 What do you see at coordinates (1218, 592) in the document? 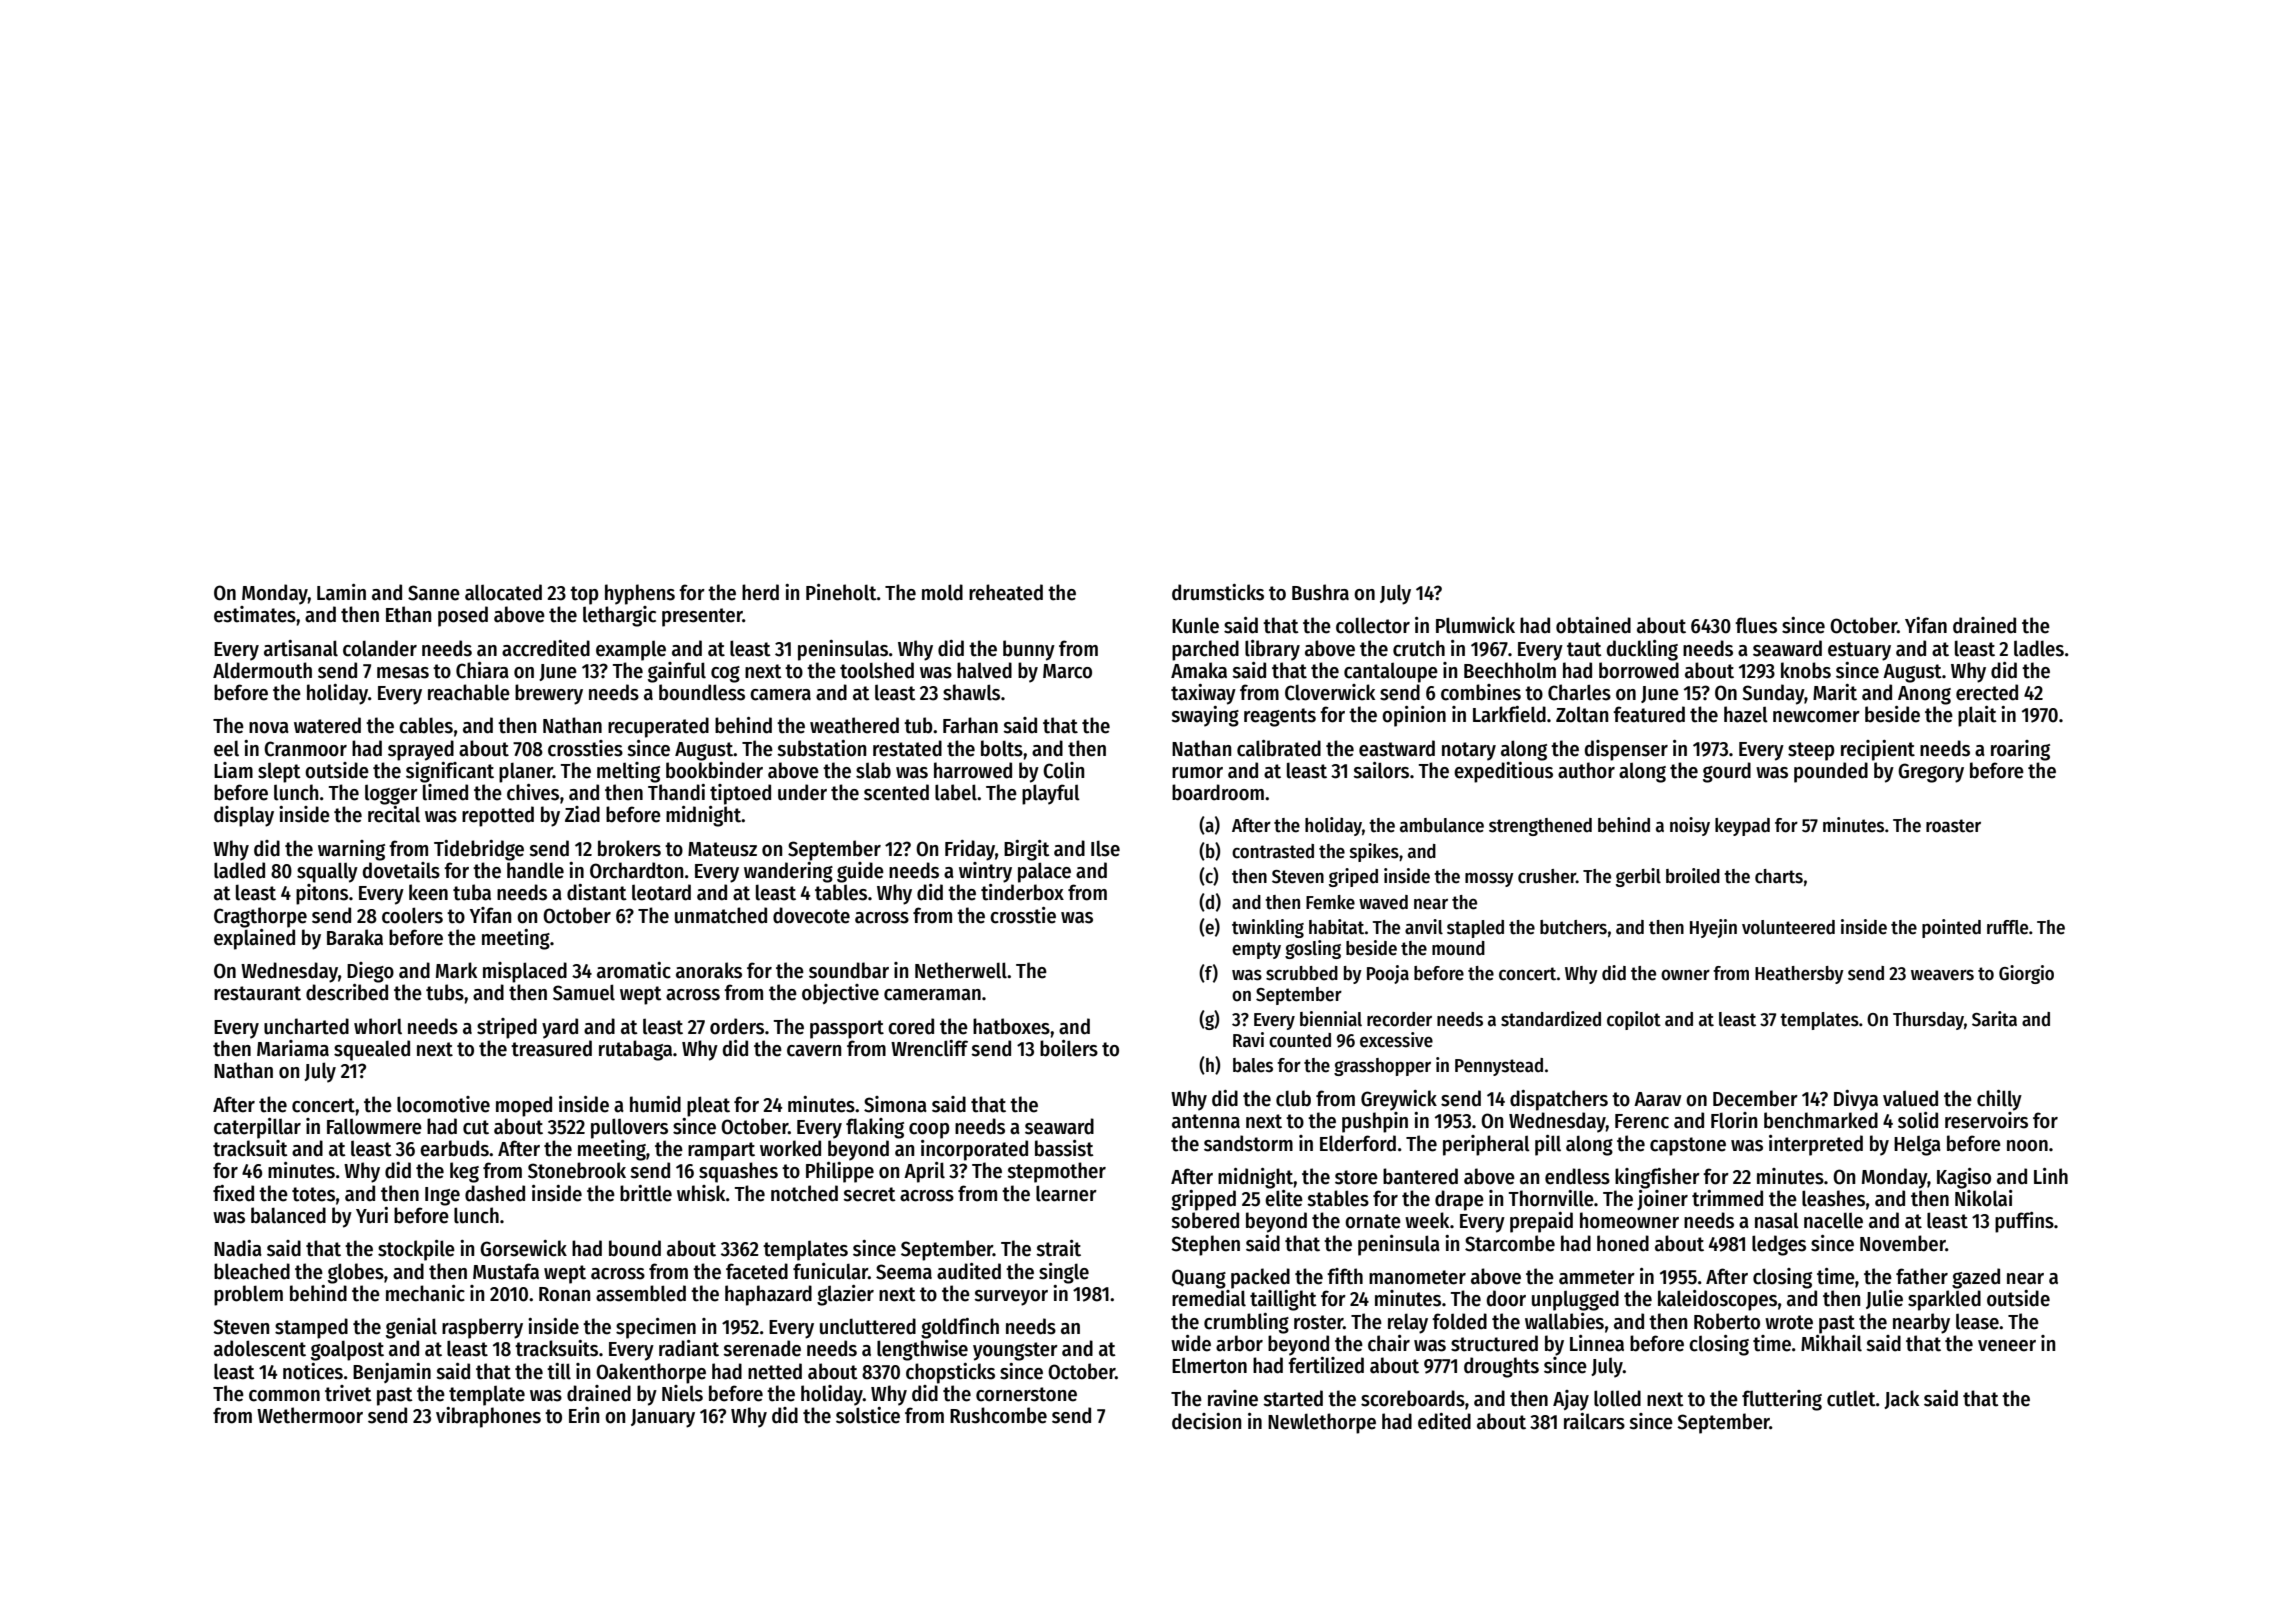
I see `drumsticks` at bounding box center [1218, 592].
